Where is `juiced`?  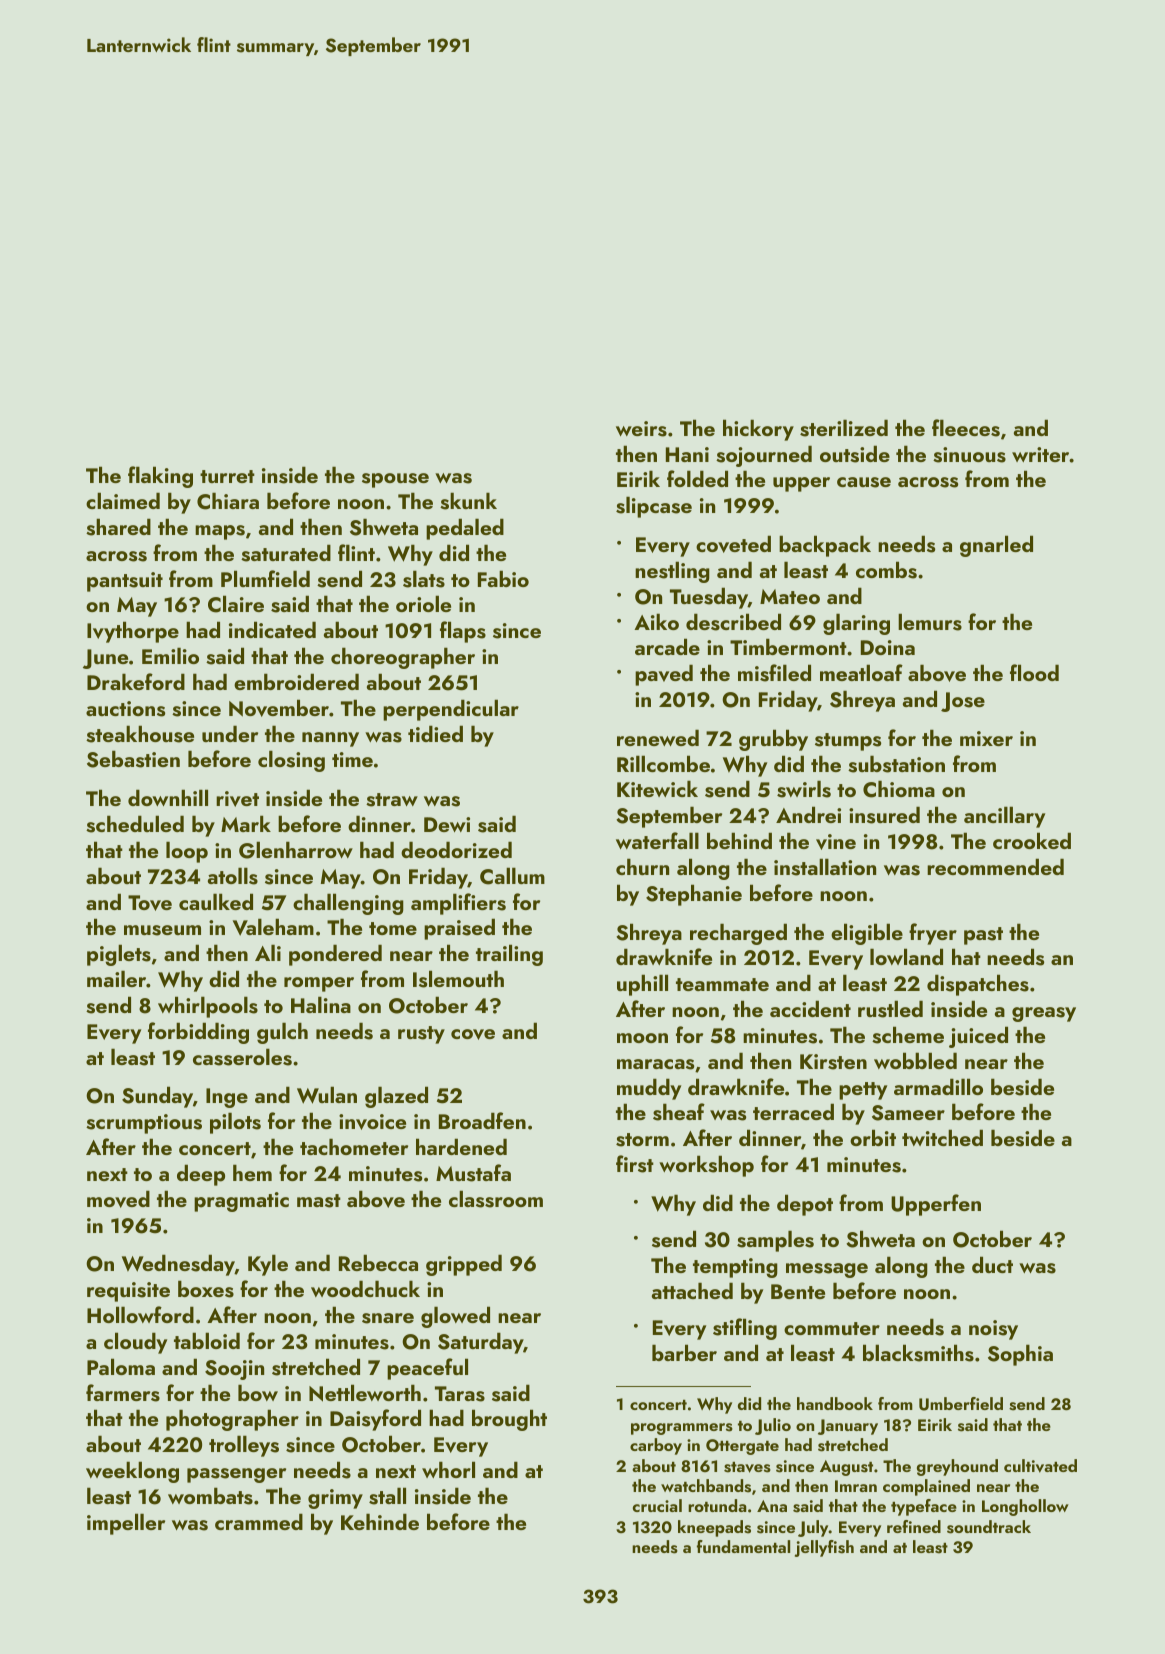
juiced is located at coordinates (978, 1037).
